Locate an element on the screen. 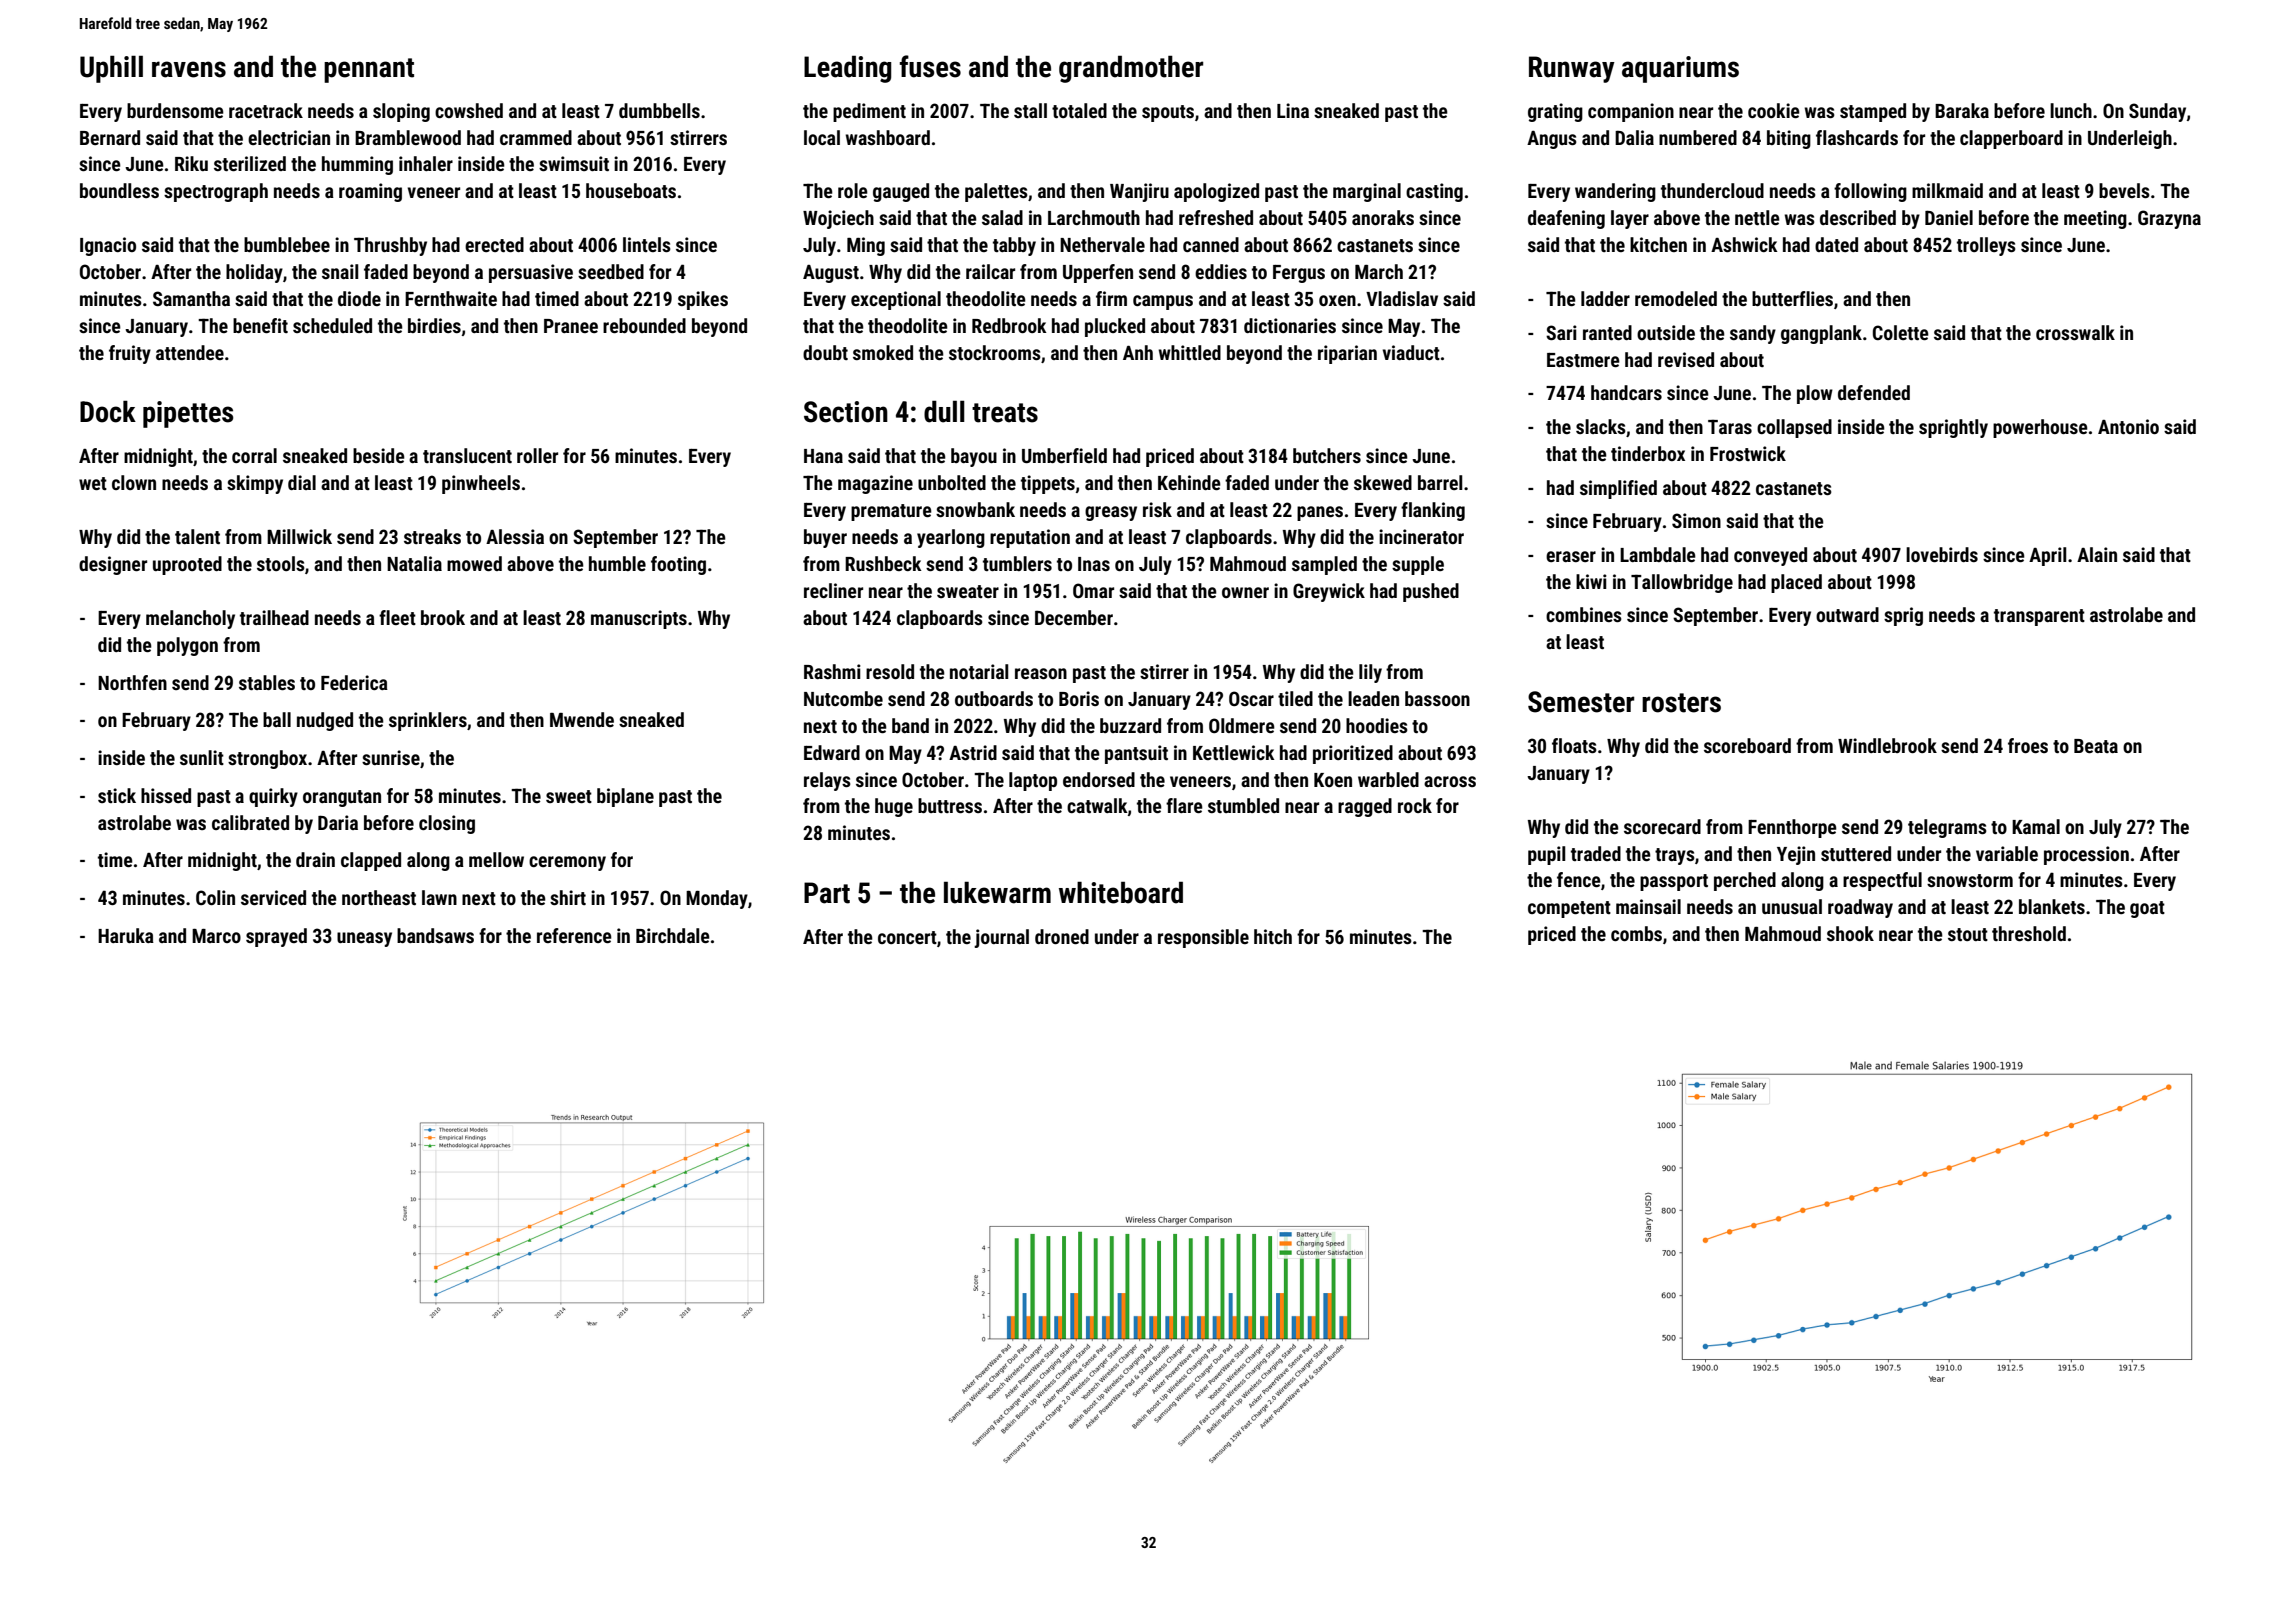  catwalk is located at coordinates (1097, 805).
